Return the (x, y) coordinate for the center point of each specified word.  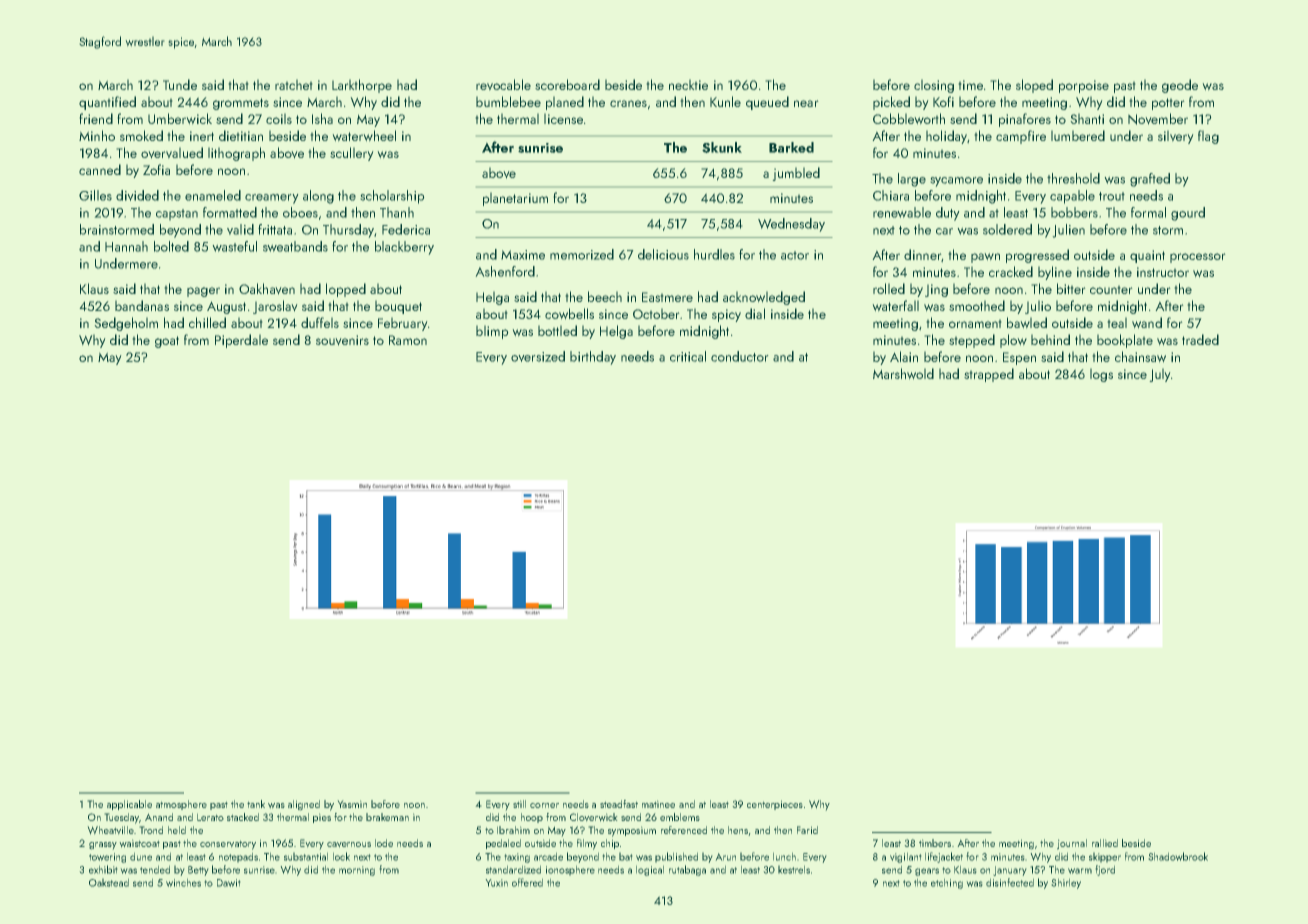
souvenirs (342, 340)
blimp (492, 332)
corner (544, 805)
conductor (740, 356)
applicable (129, 805)
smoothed (977, 305)
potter (1168, 104)
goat (167, 342)
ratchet (294, 84)
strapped (989, 375)
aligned (304, 805)
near (806, 103)
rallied (1105, 843)
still (519, 804)
